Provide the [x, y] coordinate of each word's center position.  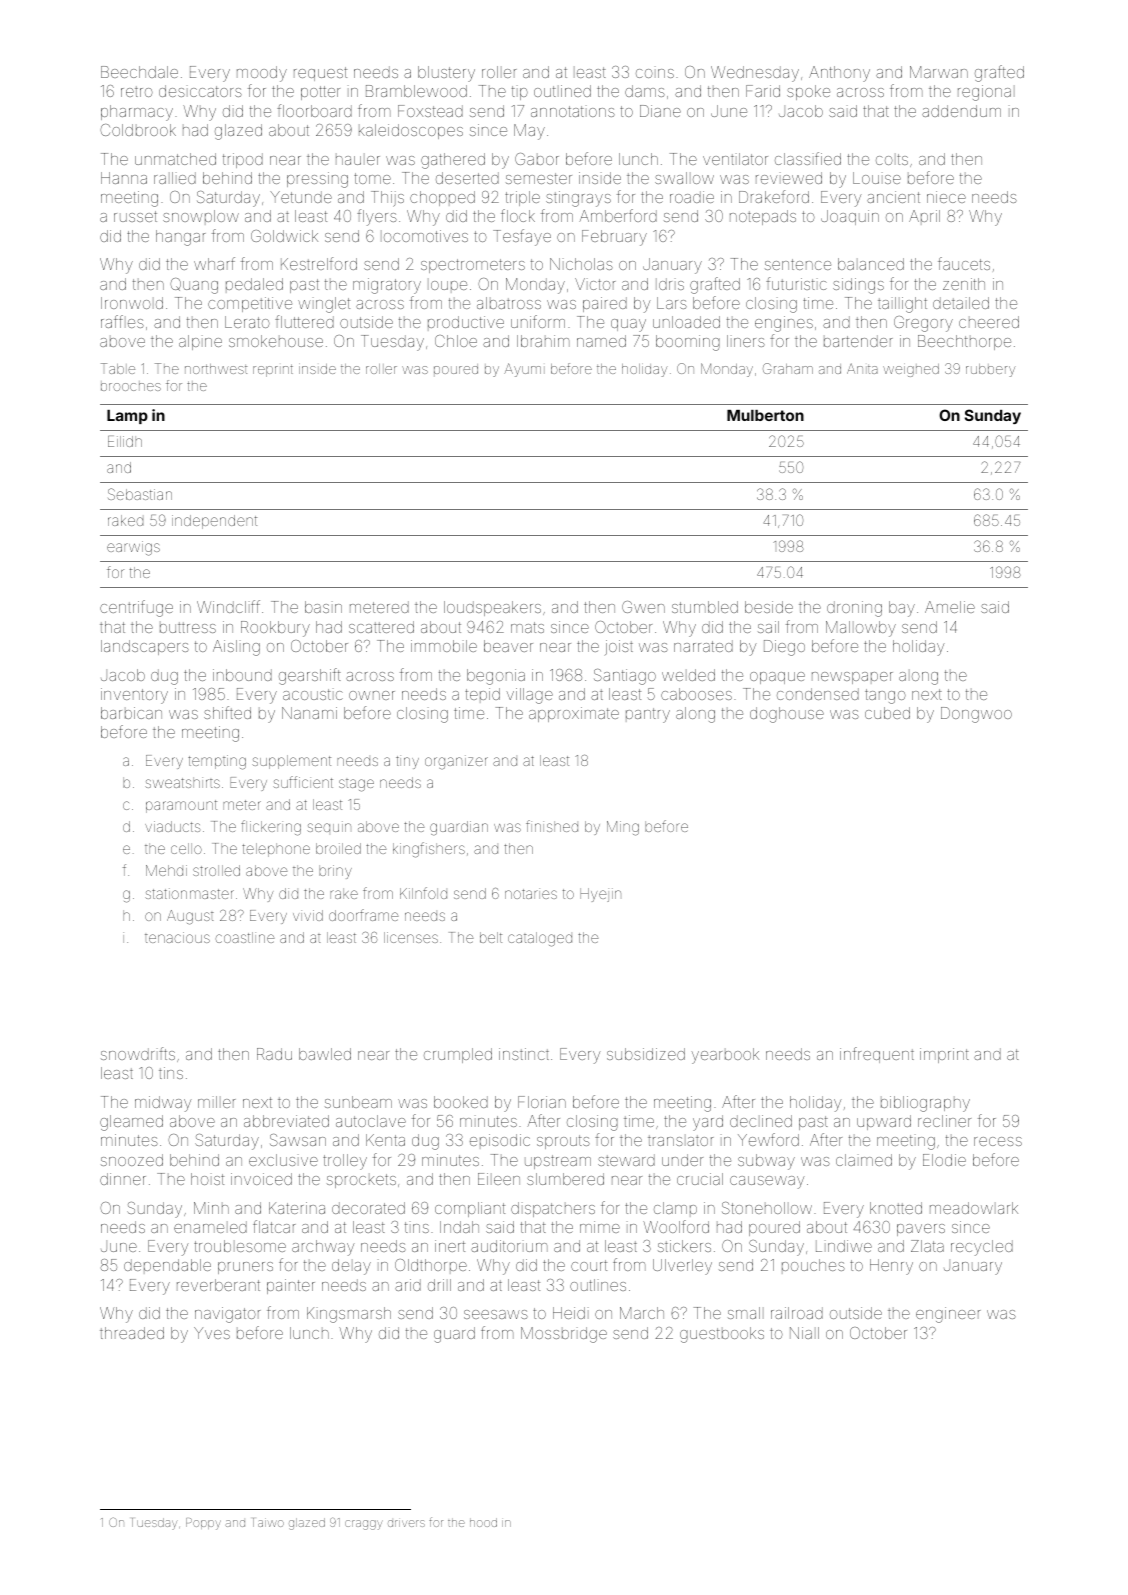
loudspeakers [492, 608]
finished [552, 826]
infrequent [877, 1055]
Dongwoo [976, 715]
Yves [212, 1333]
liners [746, 341]
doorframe [364, 915]
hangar [181, 238]
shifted [227, 712]
